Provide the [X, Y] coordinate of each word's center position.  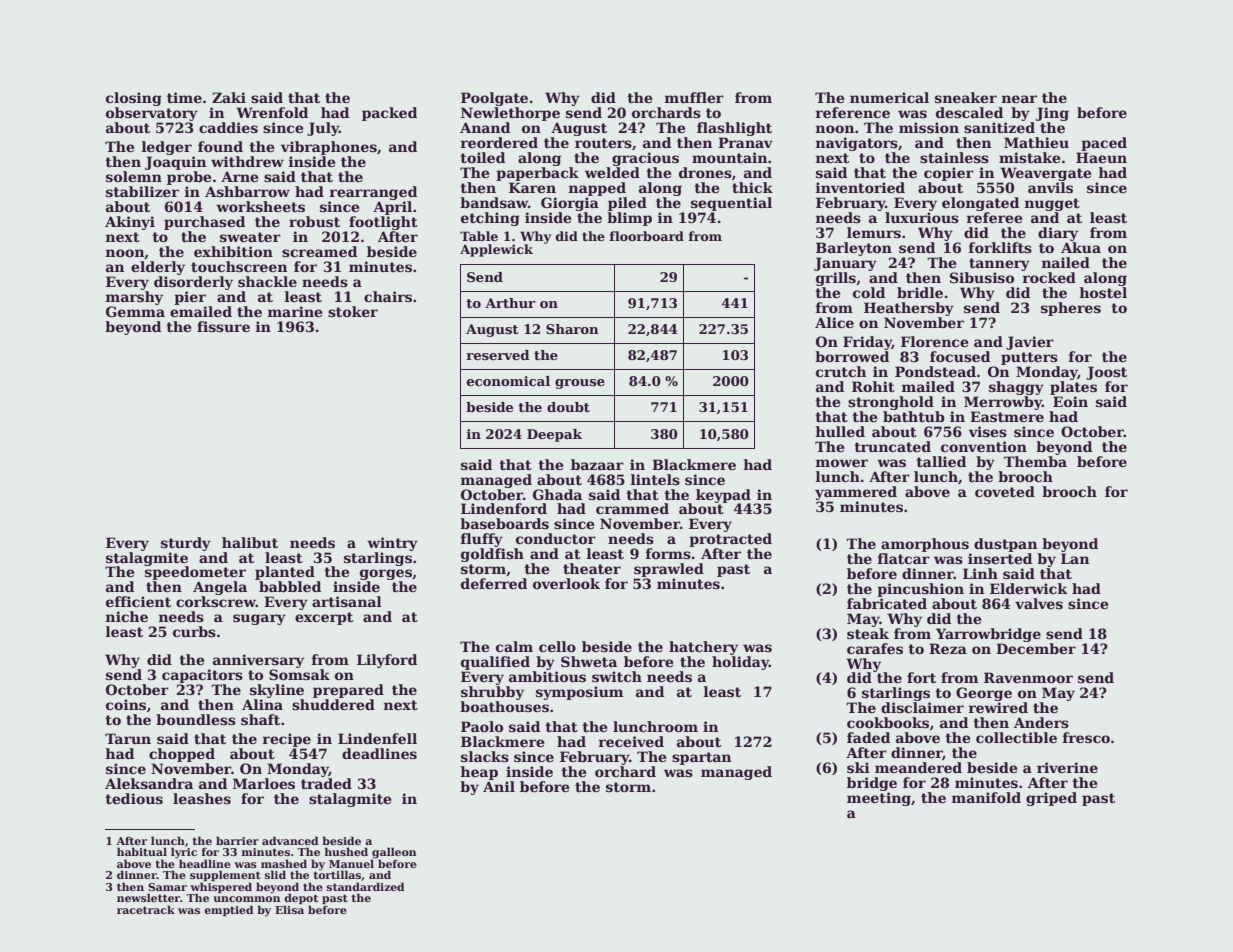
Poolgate [494, 99]
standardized [365, 886]
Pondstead [935, 371]
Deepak [554, 435]
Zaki [229, 97]
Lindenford [504, 508]
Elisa [289, 909]
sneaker [966, 97]
